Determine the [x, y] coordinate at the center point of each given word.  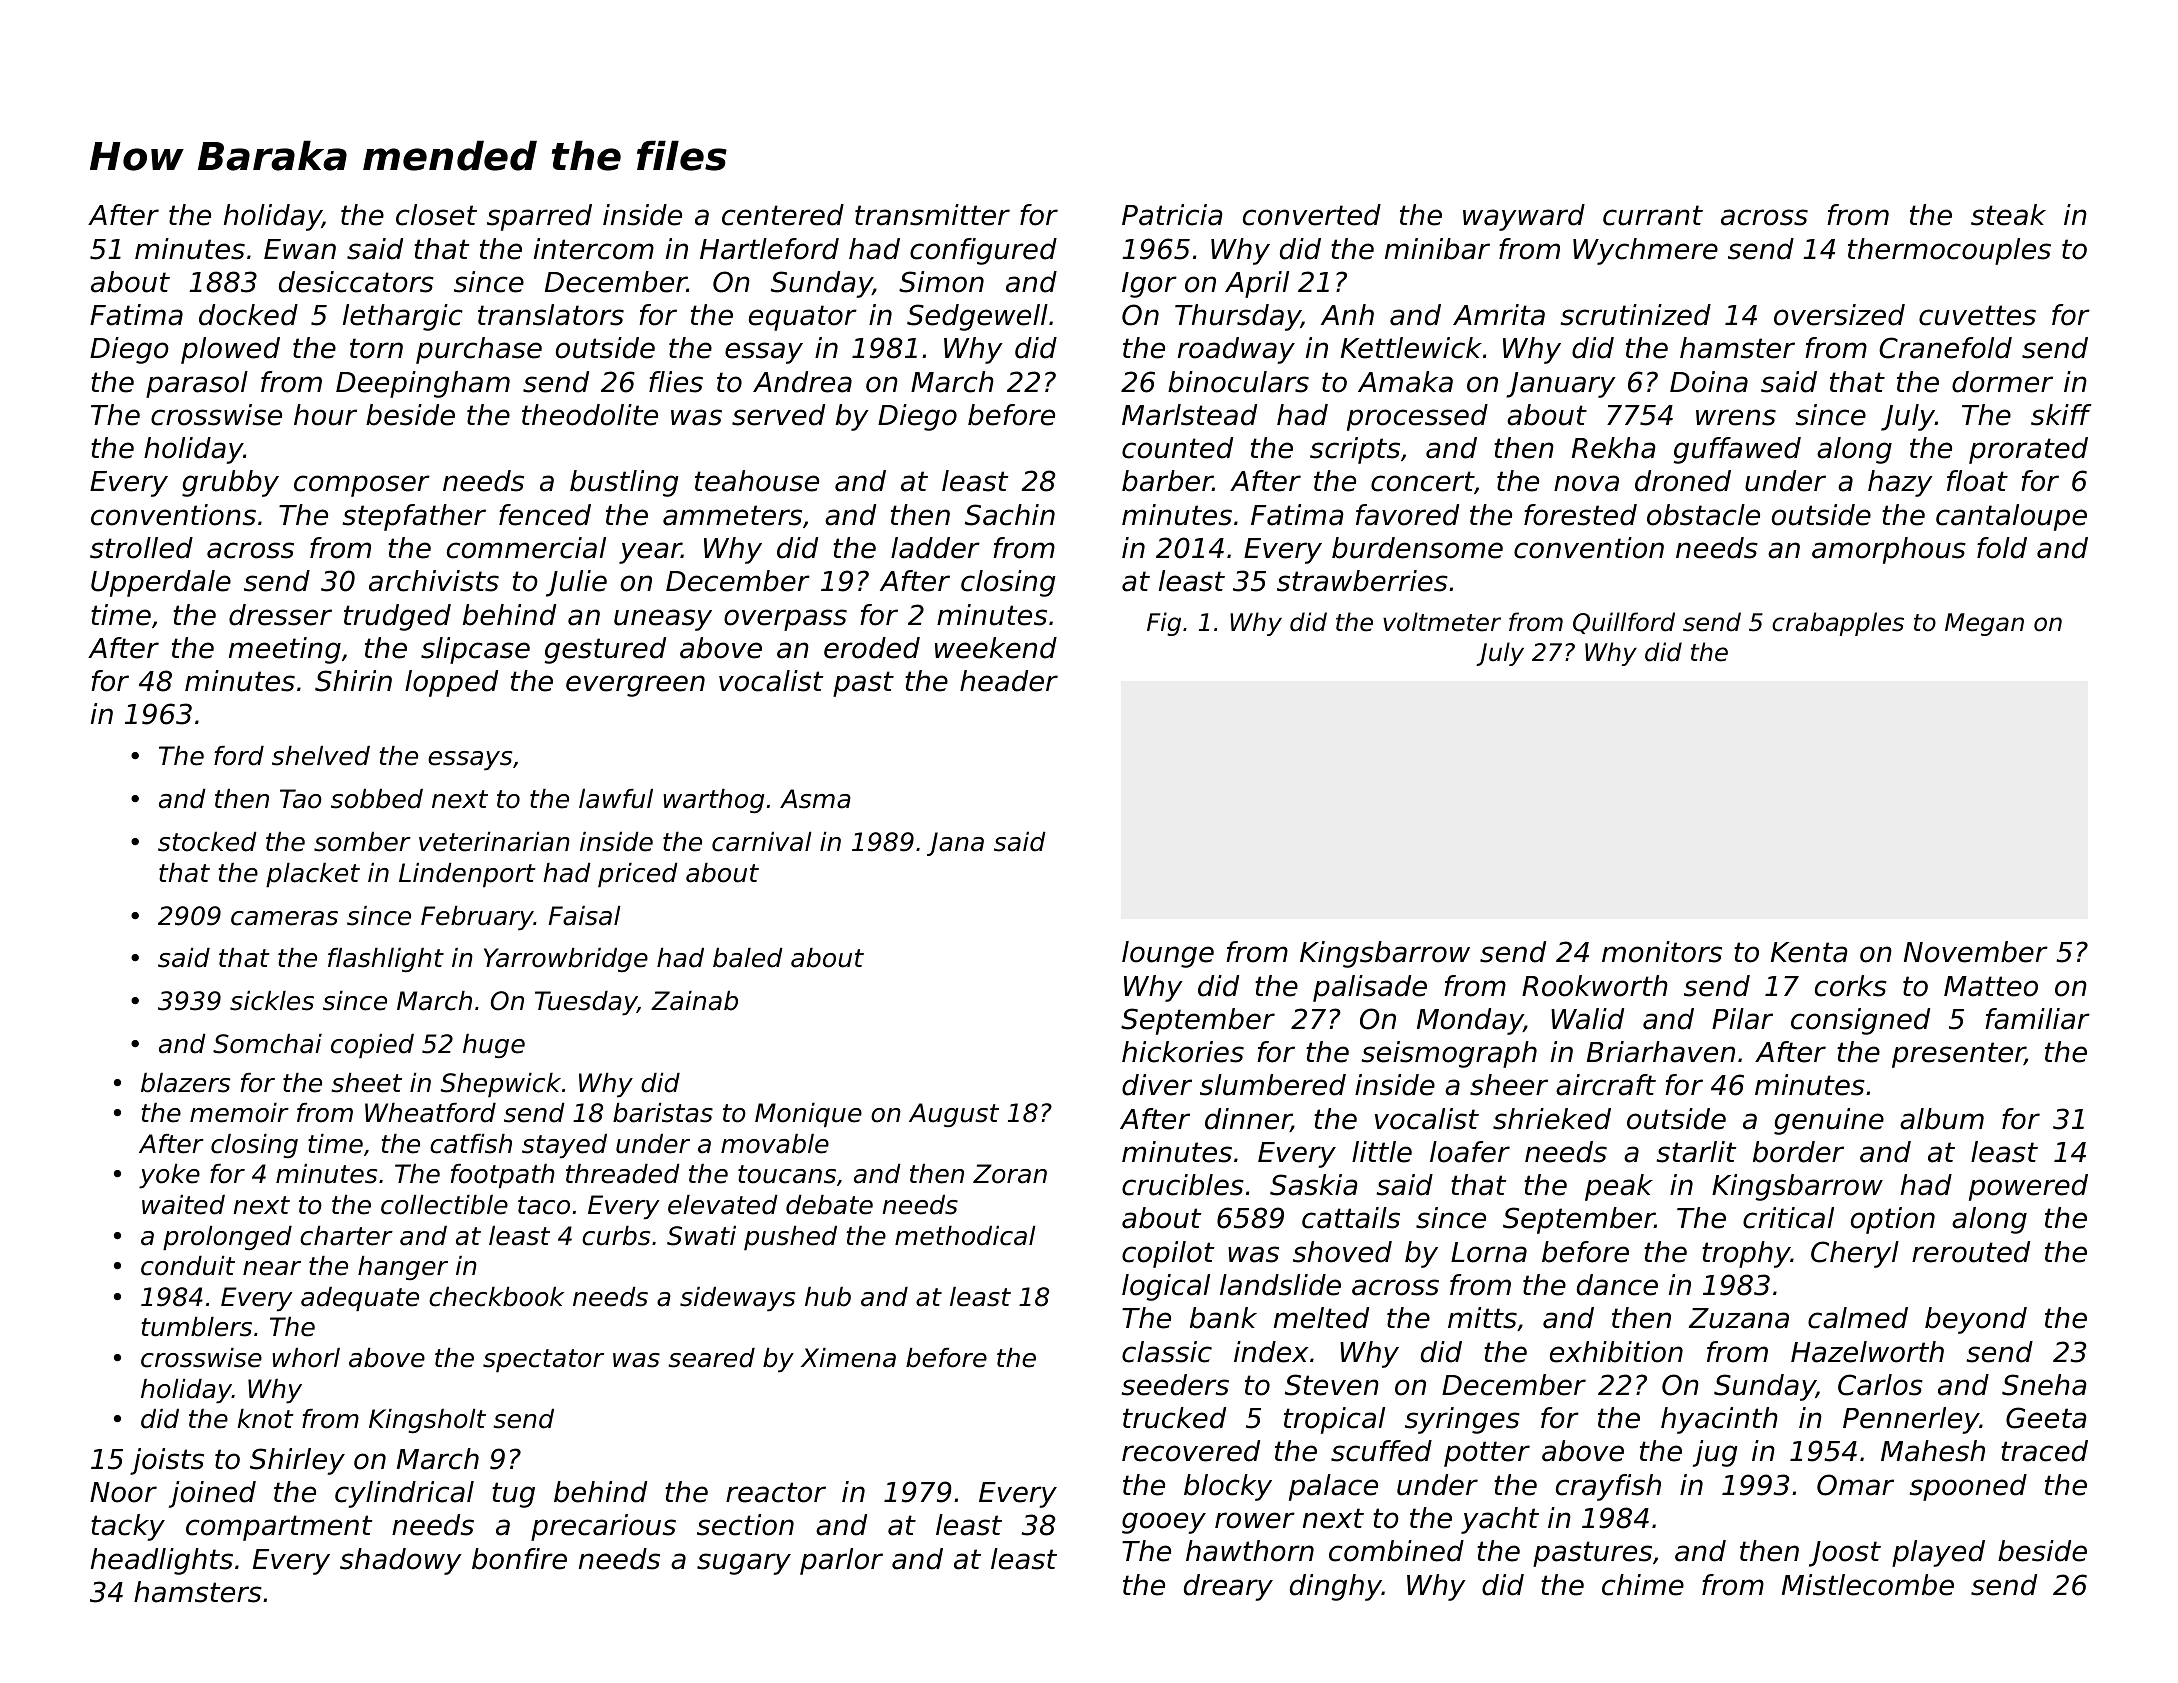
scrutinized [1635, 315]
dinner [1248, 1120]
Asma [815, 799]
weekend [996, 648]
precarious [603, 1527]
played [1938, 1553]
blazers [185, 1083]
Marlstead [1189, 415]
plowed [230, 350]
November [1976, 952]
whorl [306, 1358]
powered [2028, 1187]
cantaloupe [2011, 517]
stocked [207, 842]
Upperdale [161, 583]
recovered [1191, 1451]
